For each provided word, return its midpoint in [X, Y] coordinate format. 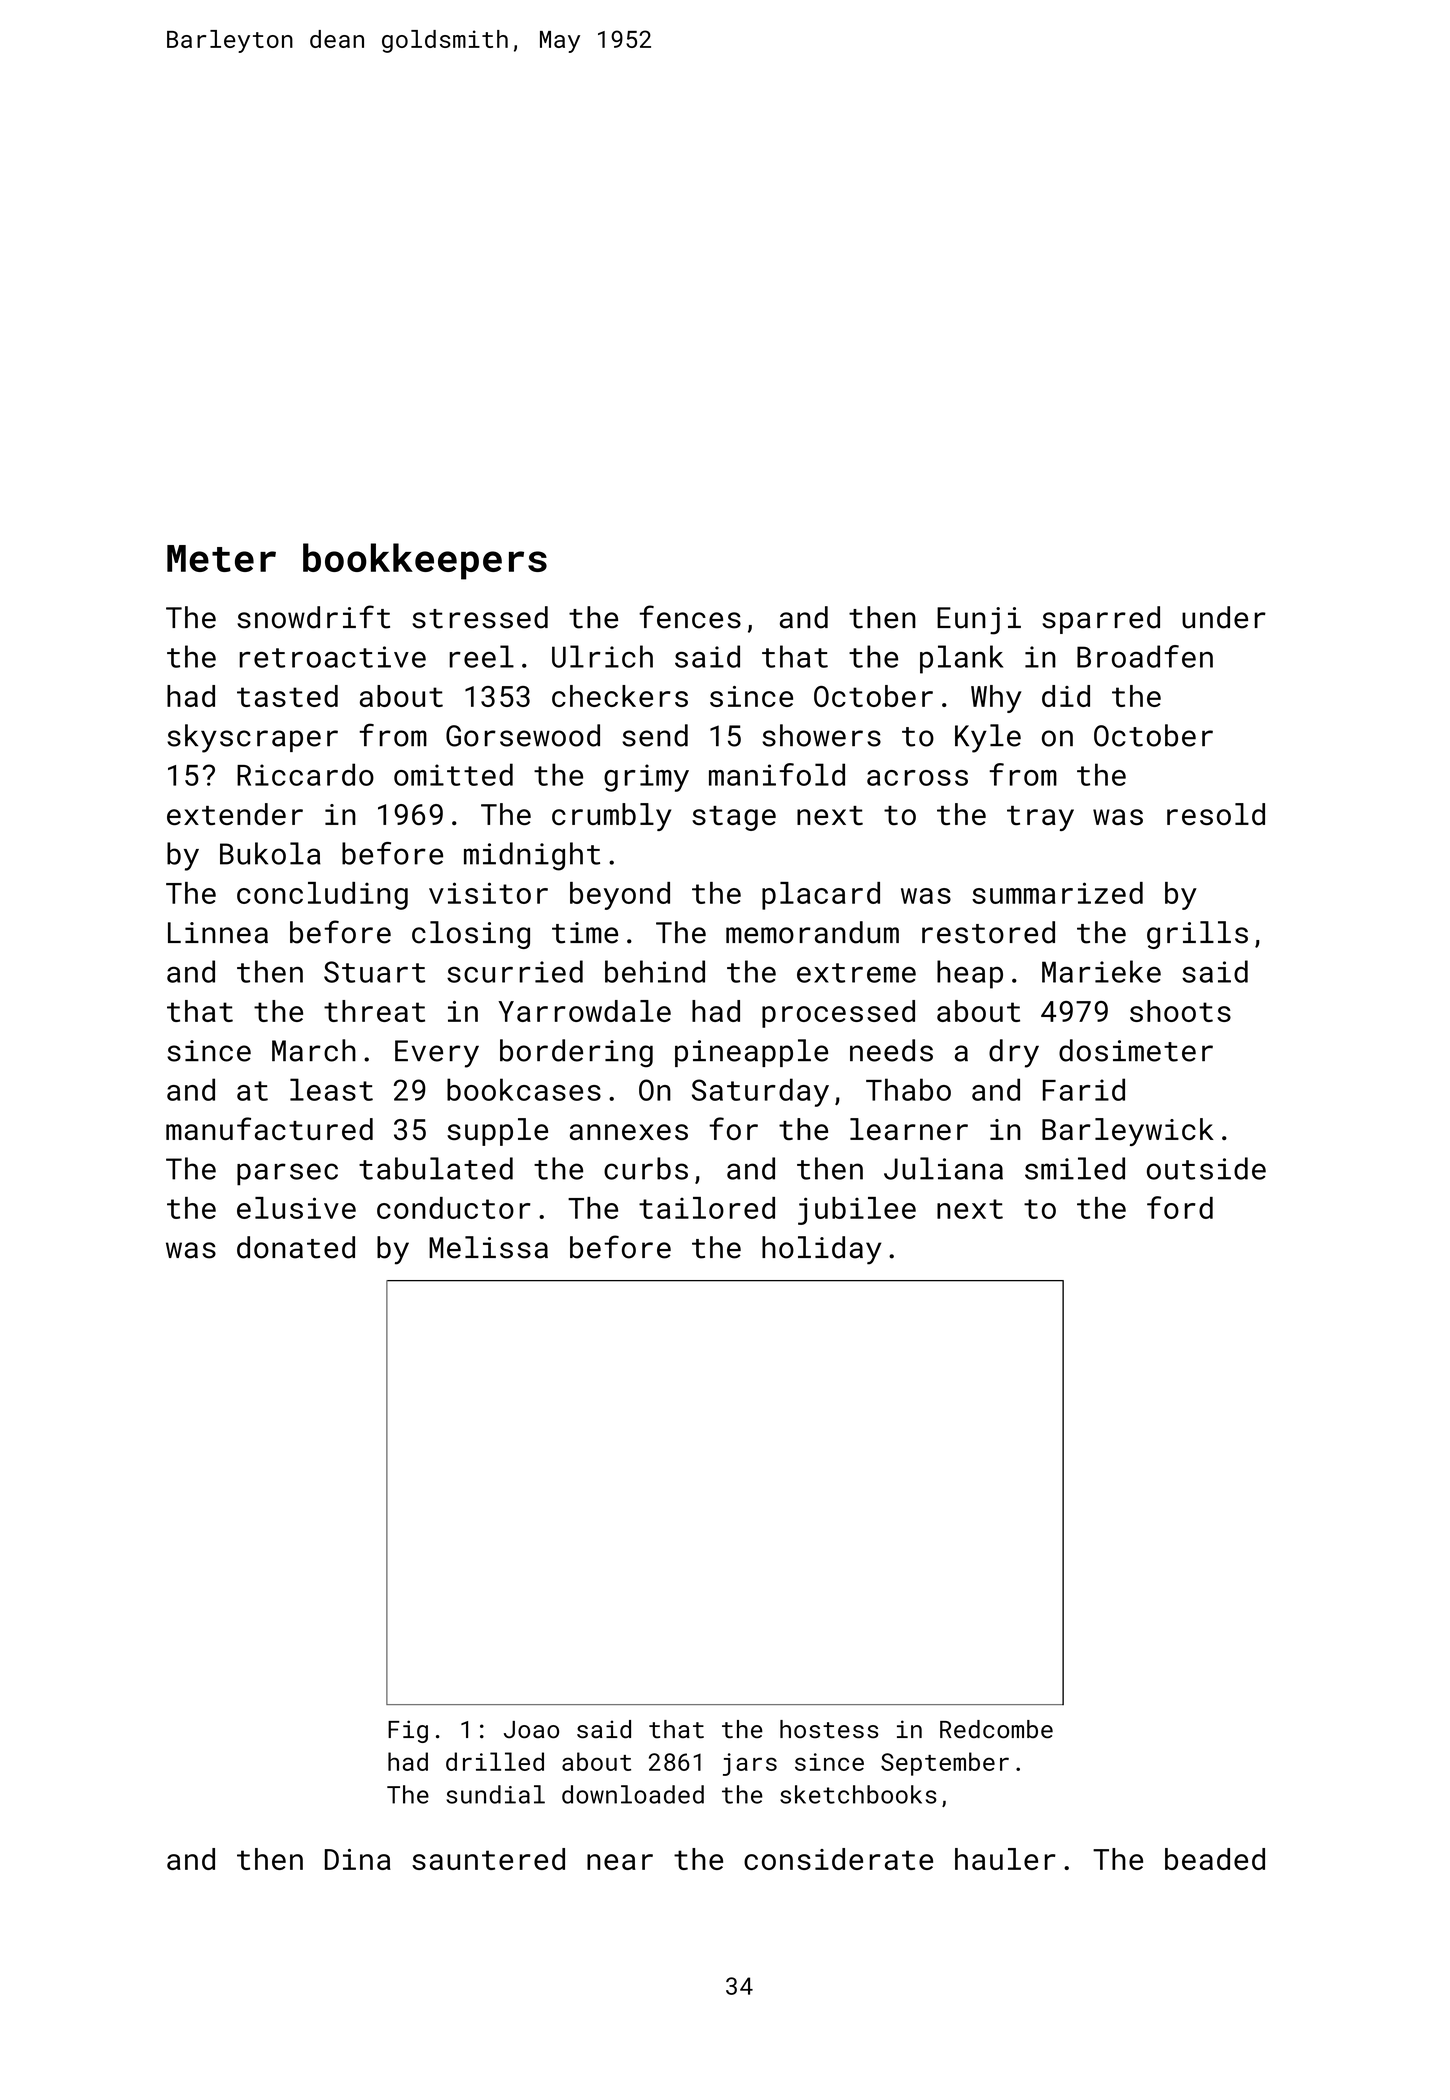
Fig [408, 1731]
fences [690, 617]
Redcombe [996, 1729]
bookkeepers [425, 561]
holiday [822, 1250]
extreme [856, 973]
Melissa [488, 1247]
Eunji [979, 621]
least [331, 1089]
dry [1014, 1053]
